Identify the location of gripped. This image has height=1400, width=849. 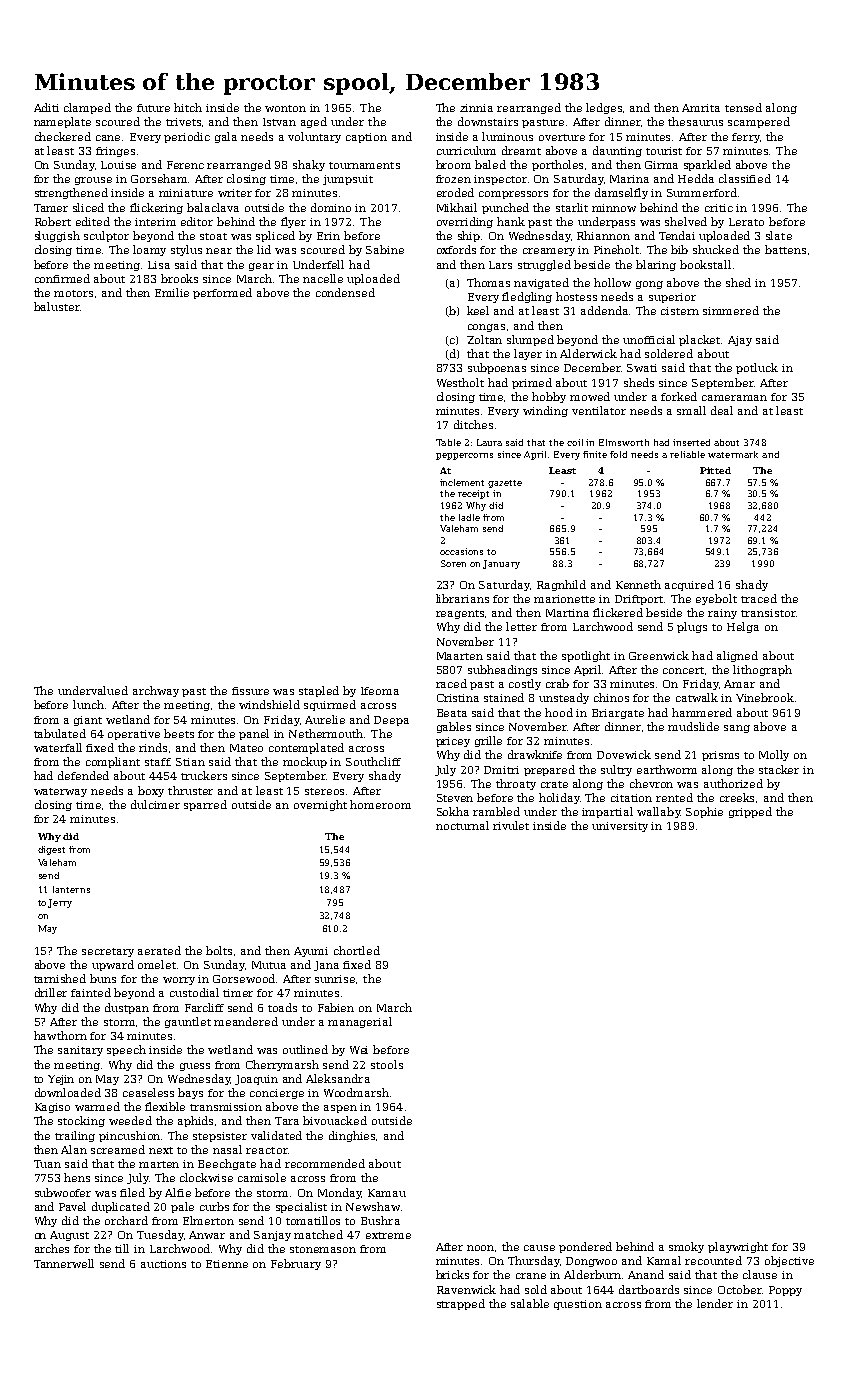
(750, 812).
